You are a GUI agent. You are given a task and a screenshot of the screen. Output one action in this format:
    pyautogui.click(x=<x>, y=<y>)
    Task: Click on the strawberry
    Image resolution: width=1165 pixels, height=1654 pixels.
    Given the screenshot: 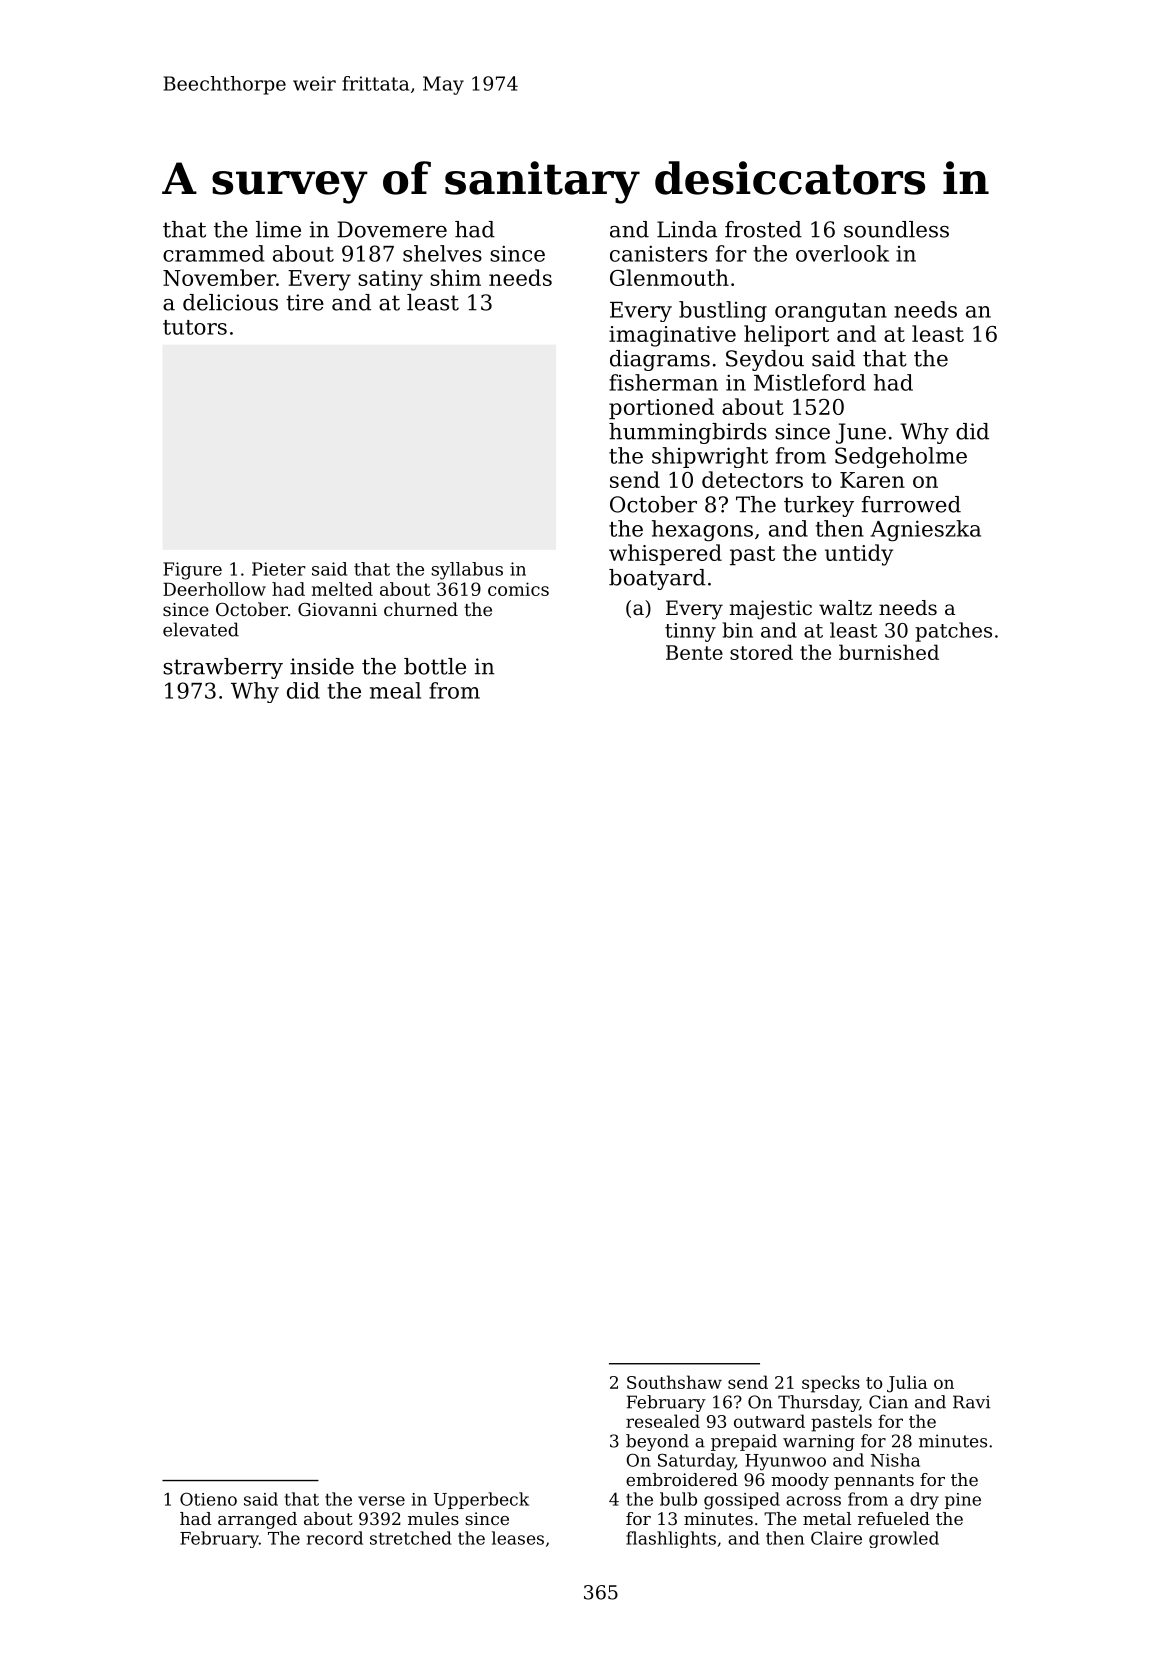 What is the action you would take?
    pyautogui.click(x=223, y=668)
